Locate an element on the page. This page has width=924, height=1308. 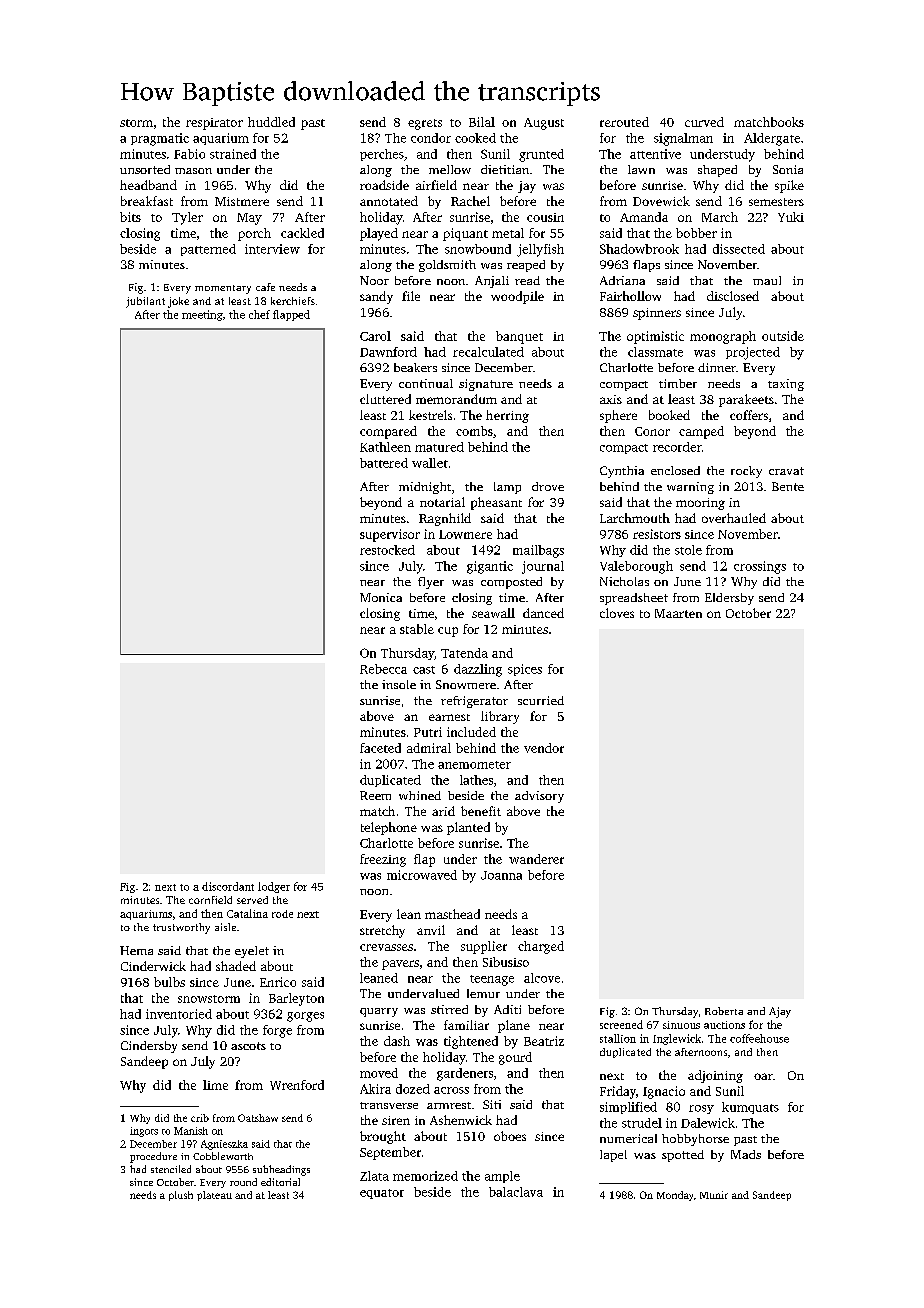
lathes is located at coordinates (476, 780).
